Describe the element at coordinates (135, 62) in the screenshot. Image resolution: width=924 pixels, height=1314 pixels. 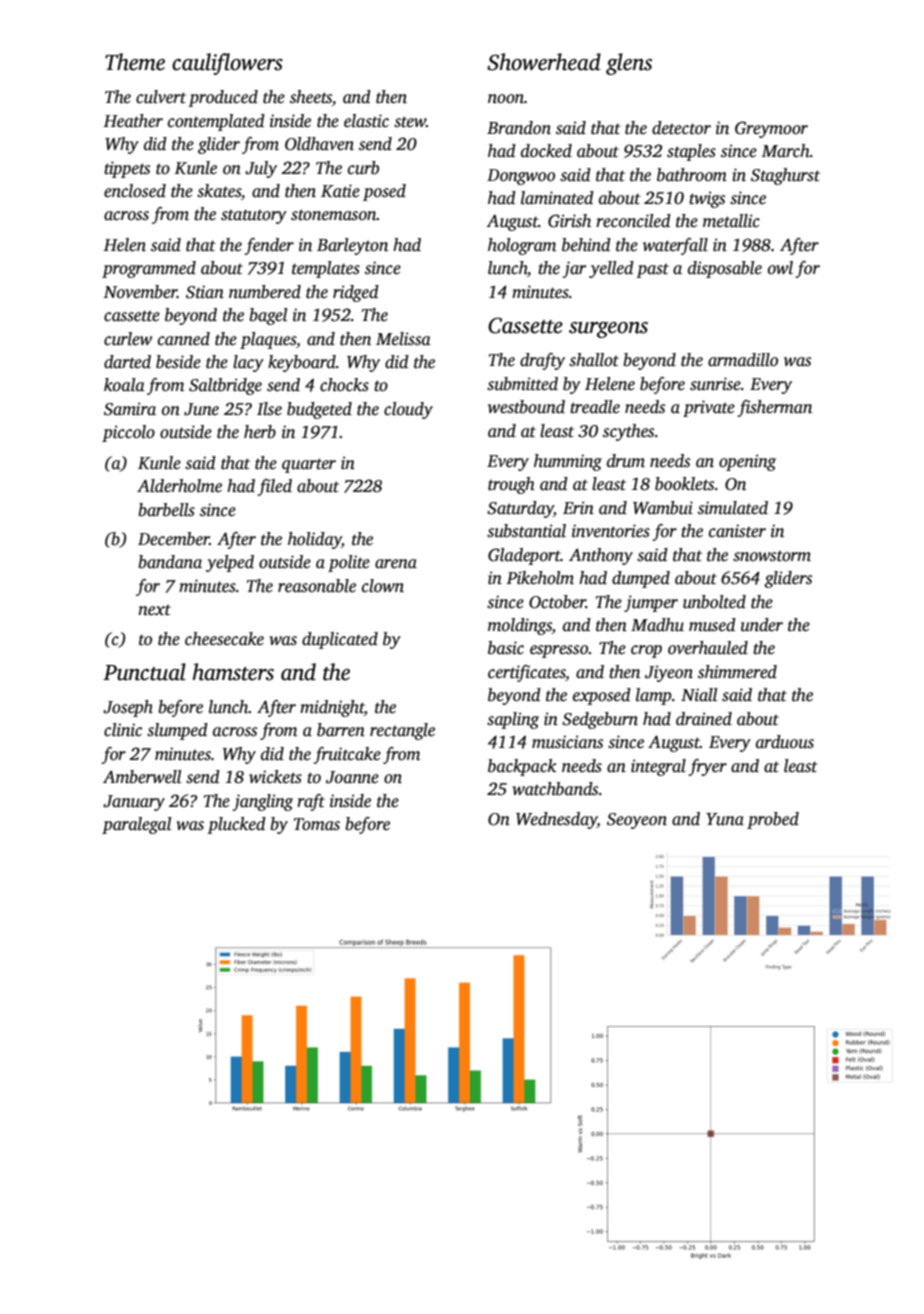
I see `Theme` at that location.
